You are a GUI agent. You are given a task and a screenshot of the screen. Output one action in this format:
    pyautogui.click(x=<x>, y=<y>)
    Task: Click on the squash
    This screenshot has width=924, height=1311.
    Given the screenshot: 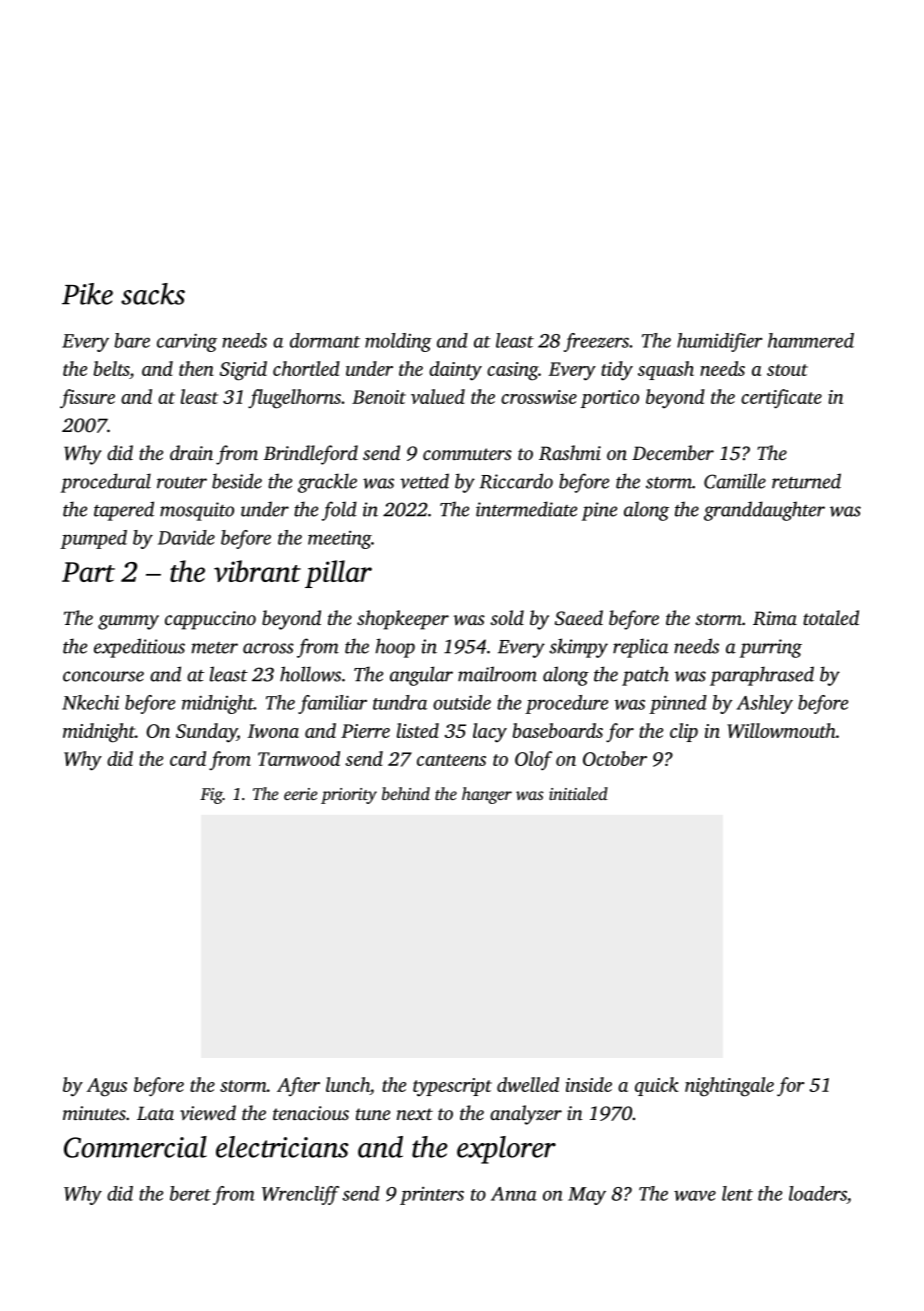 What is the action you would take?
    pyautogui.click(x=666, y=370)
